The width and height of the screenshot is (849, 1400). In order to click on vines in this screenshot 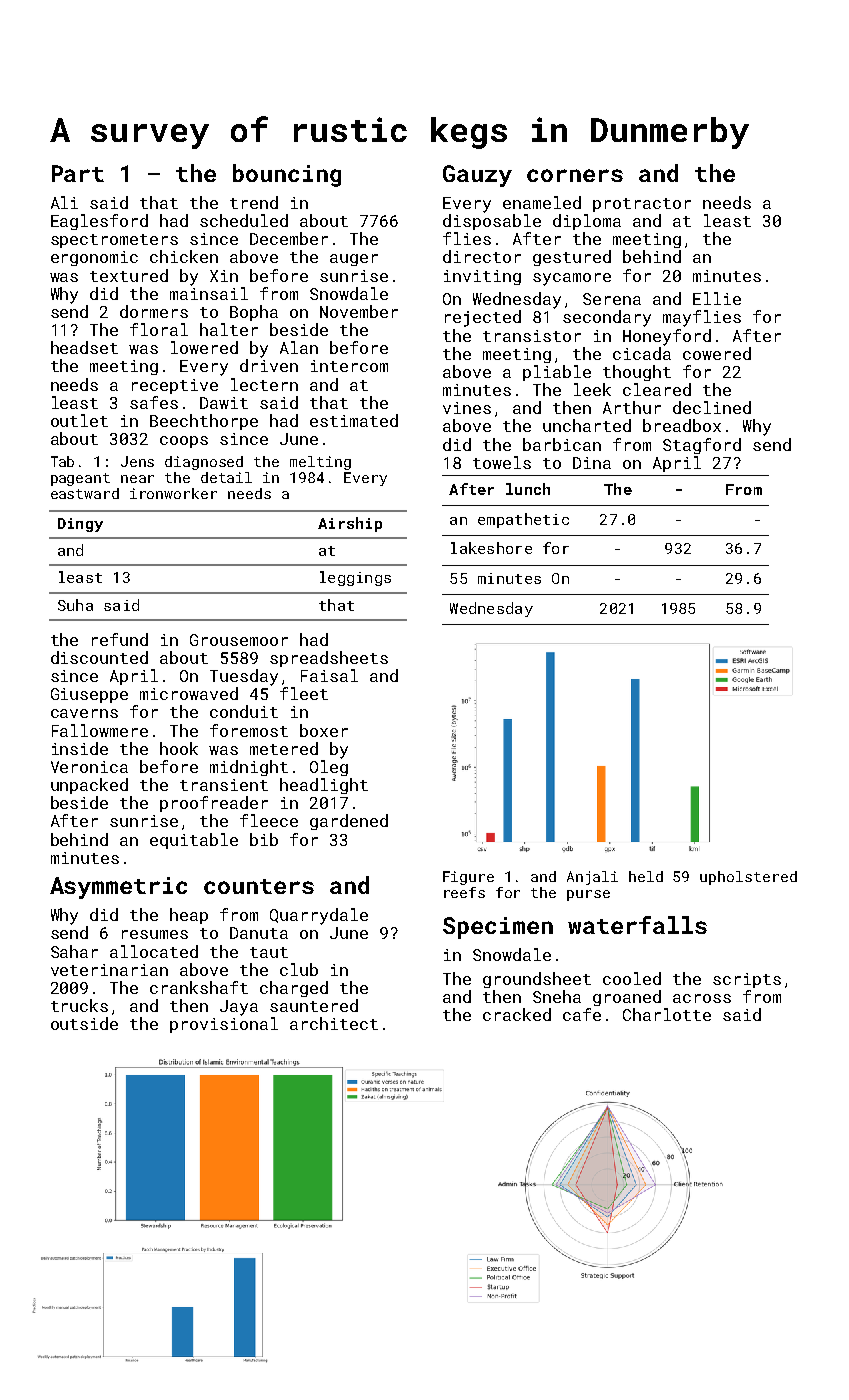, I will do `click(467, 408)`.
